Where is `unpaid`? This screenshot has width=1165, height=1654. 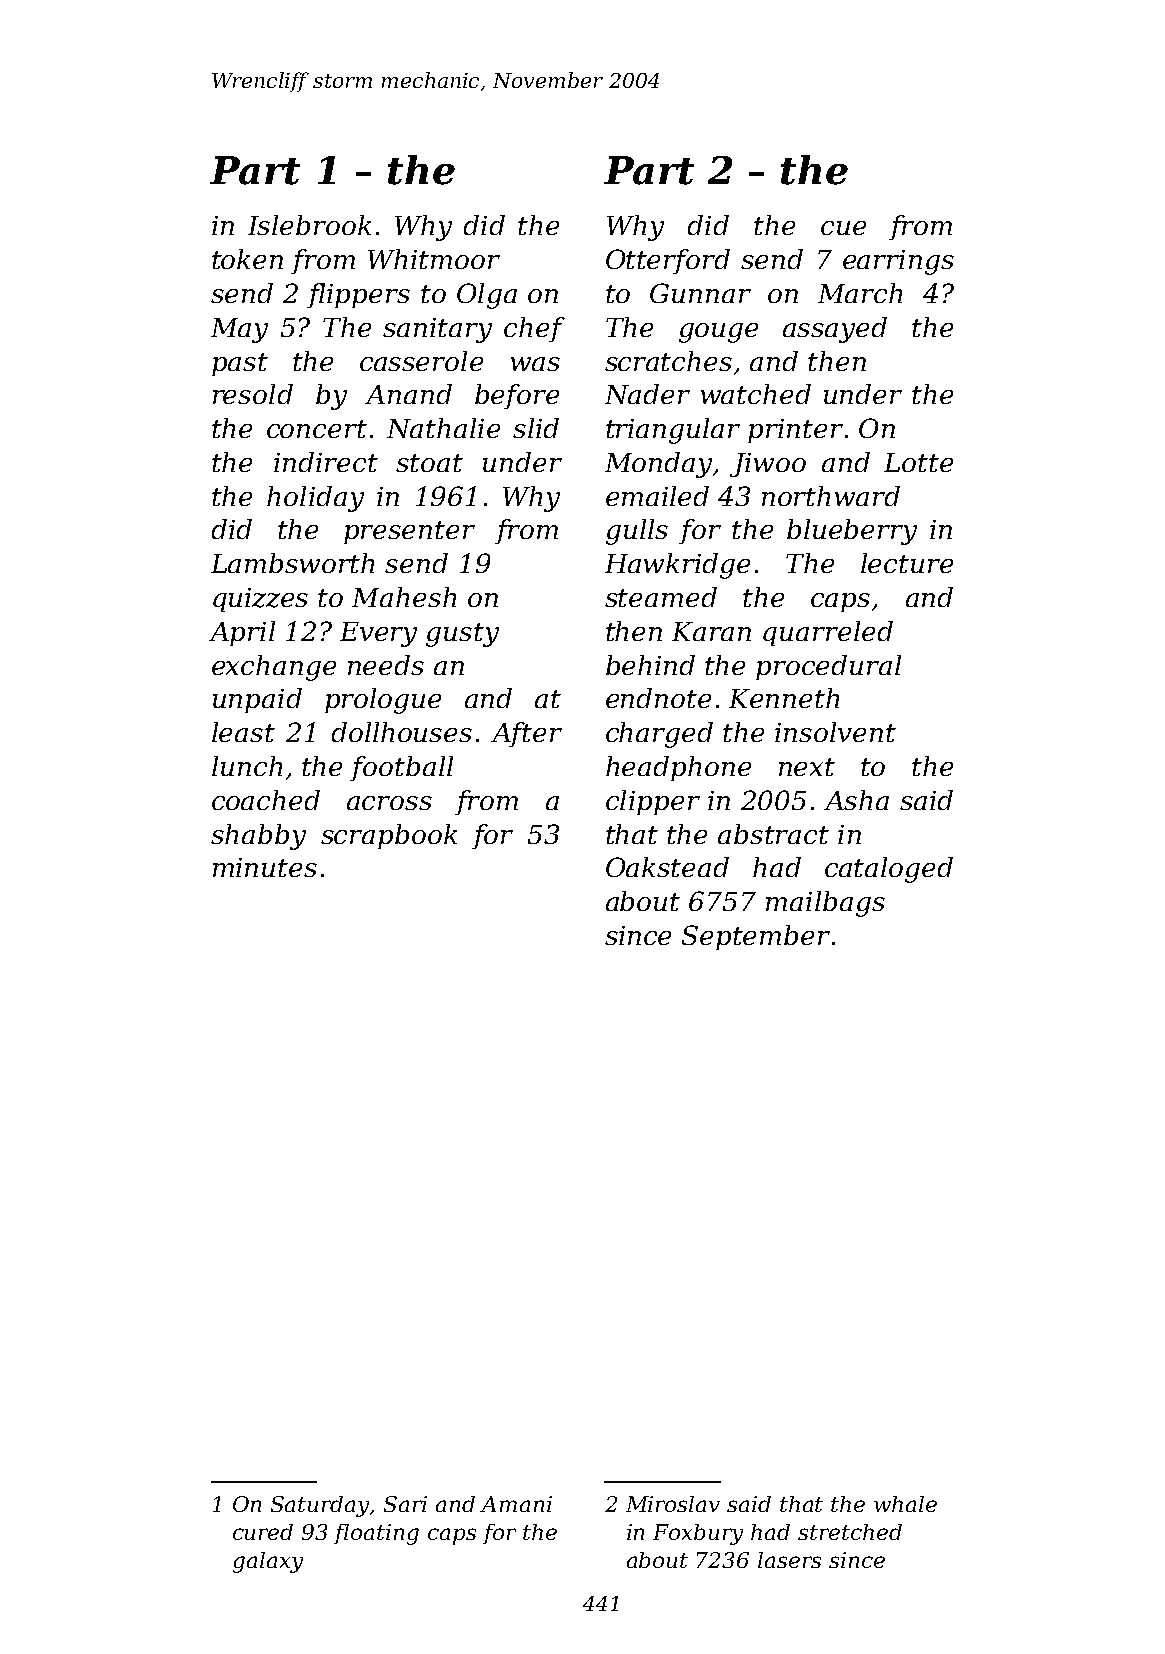 unpaid is located at coordinates (257, 700).
